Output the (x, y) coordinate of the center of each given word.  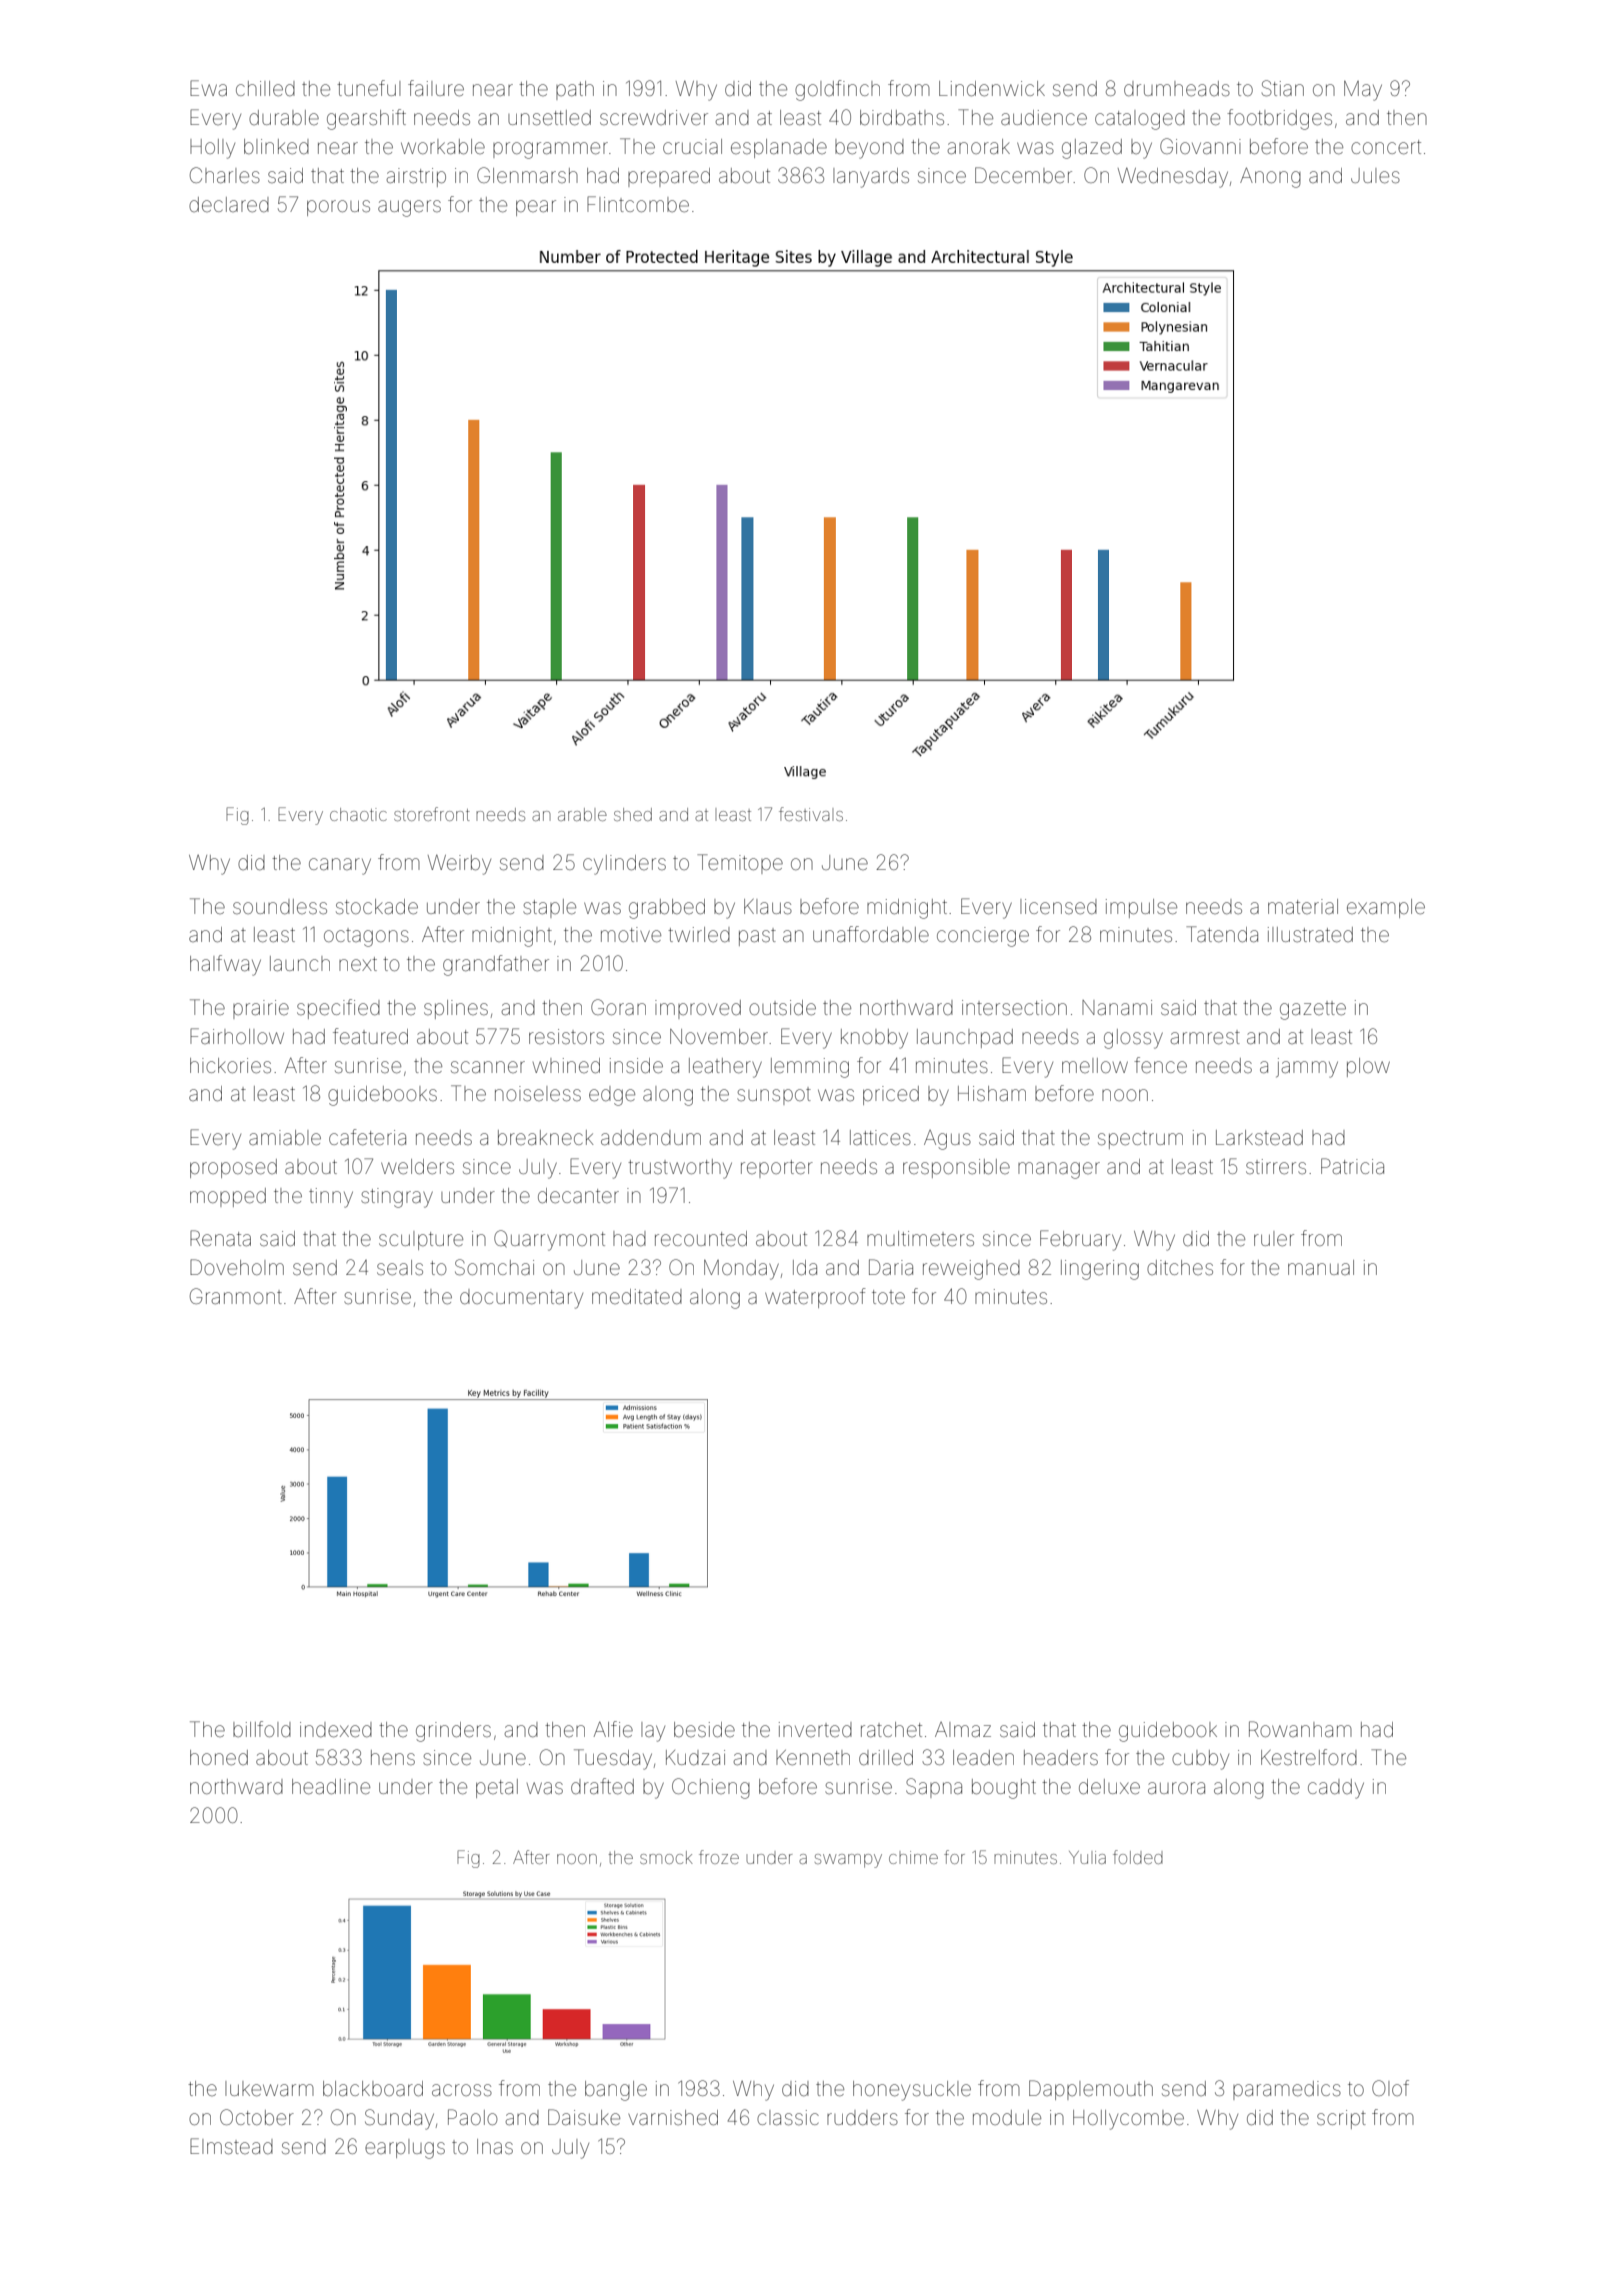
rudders (862, 2118)
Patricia (1352, 1166)
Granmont (236, 1296)
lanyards (871, 178)
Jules (1375, 176)
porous (338, 208)
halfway (225, 965)
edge (612, 1096)
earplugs (405, 2149)
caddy (1336, 1789)
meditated (637, 1296)
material (1303, 906)
